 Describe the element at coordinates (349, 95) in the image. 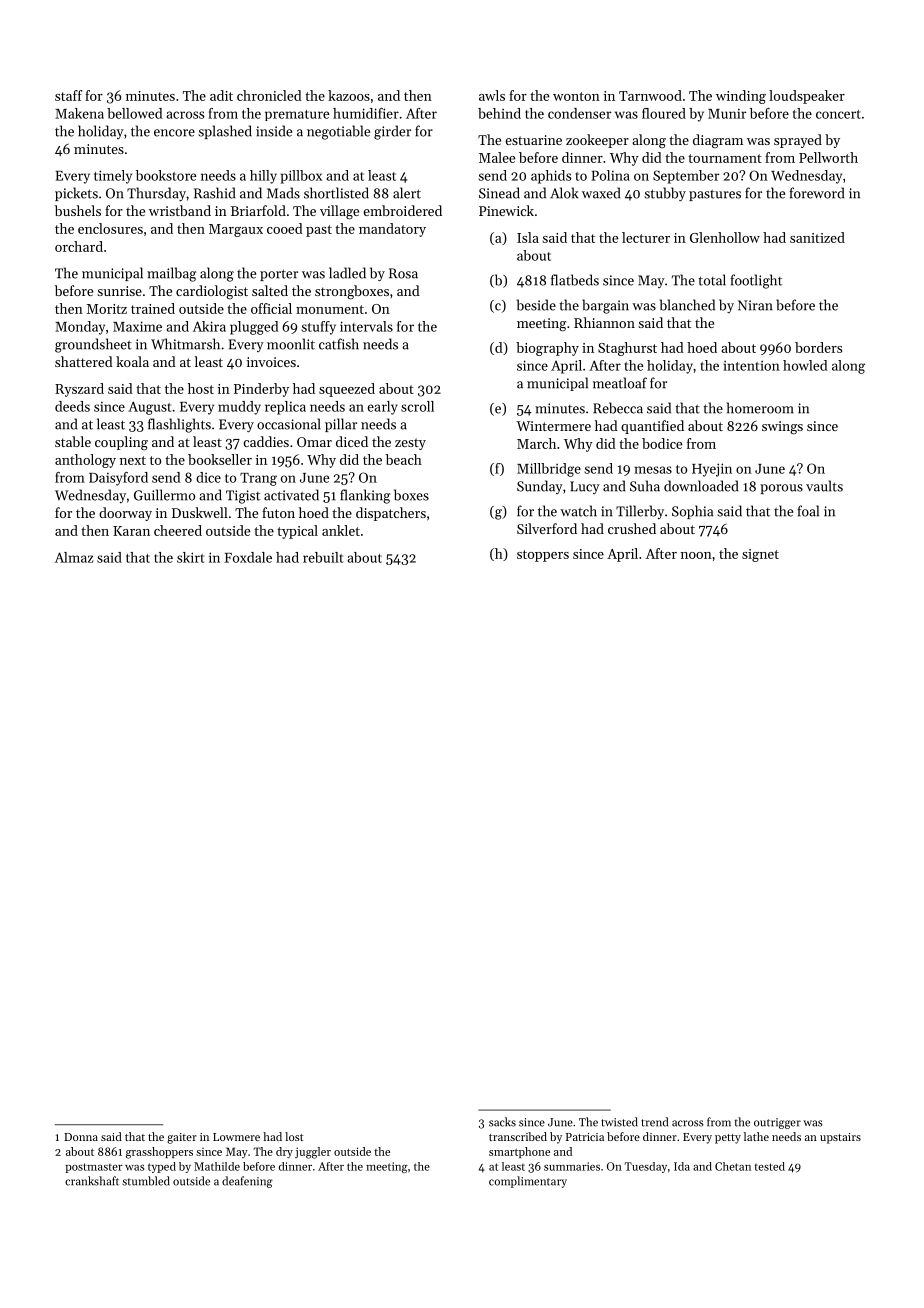

I see `kazoos` at that location.
